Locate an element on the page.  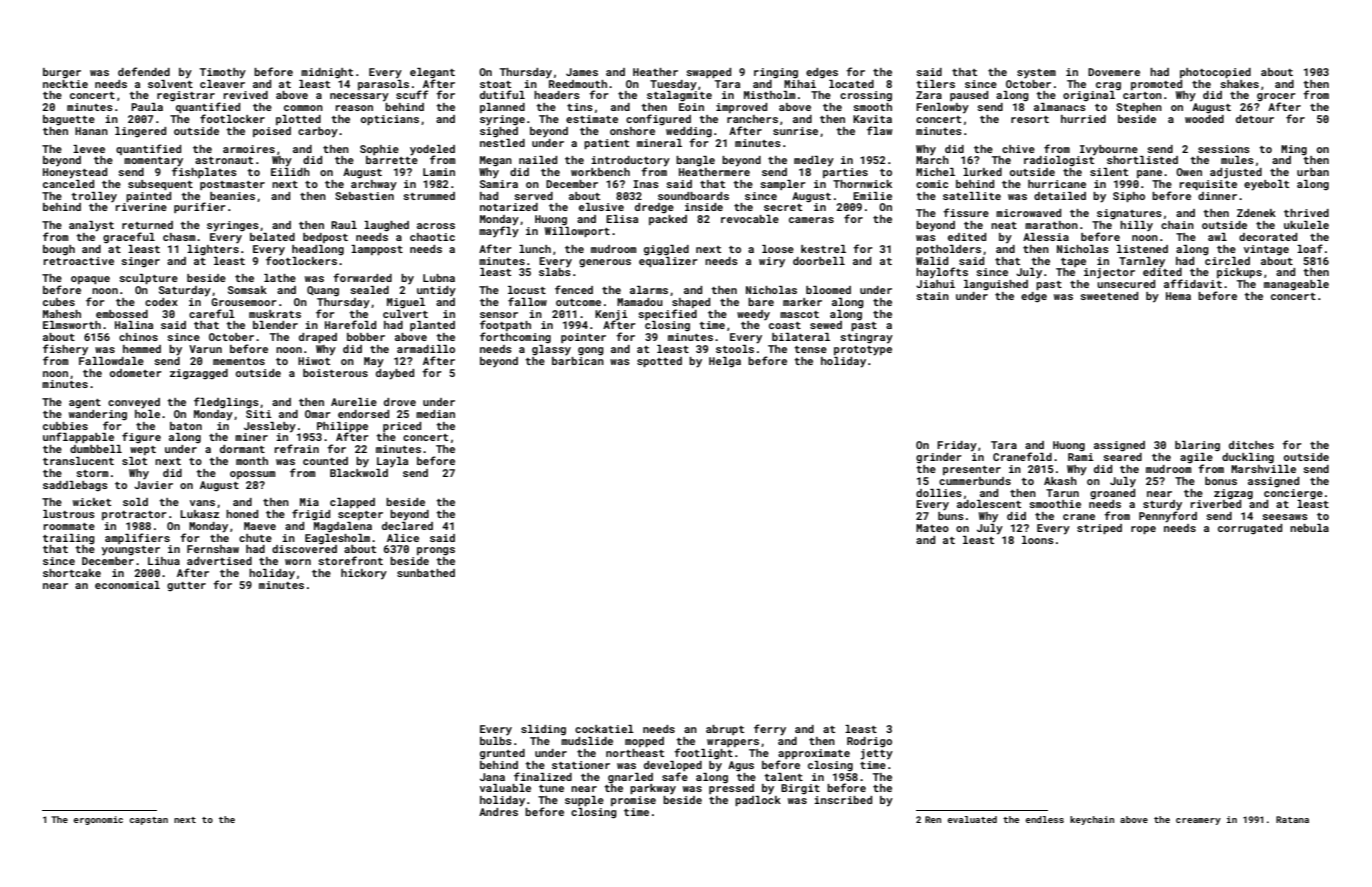
injector is located at coordinates (1109, 273).
